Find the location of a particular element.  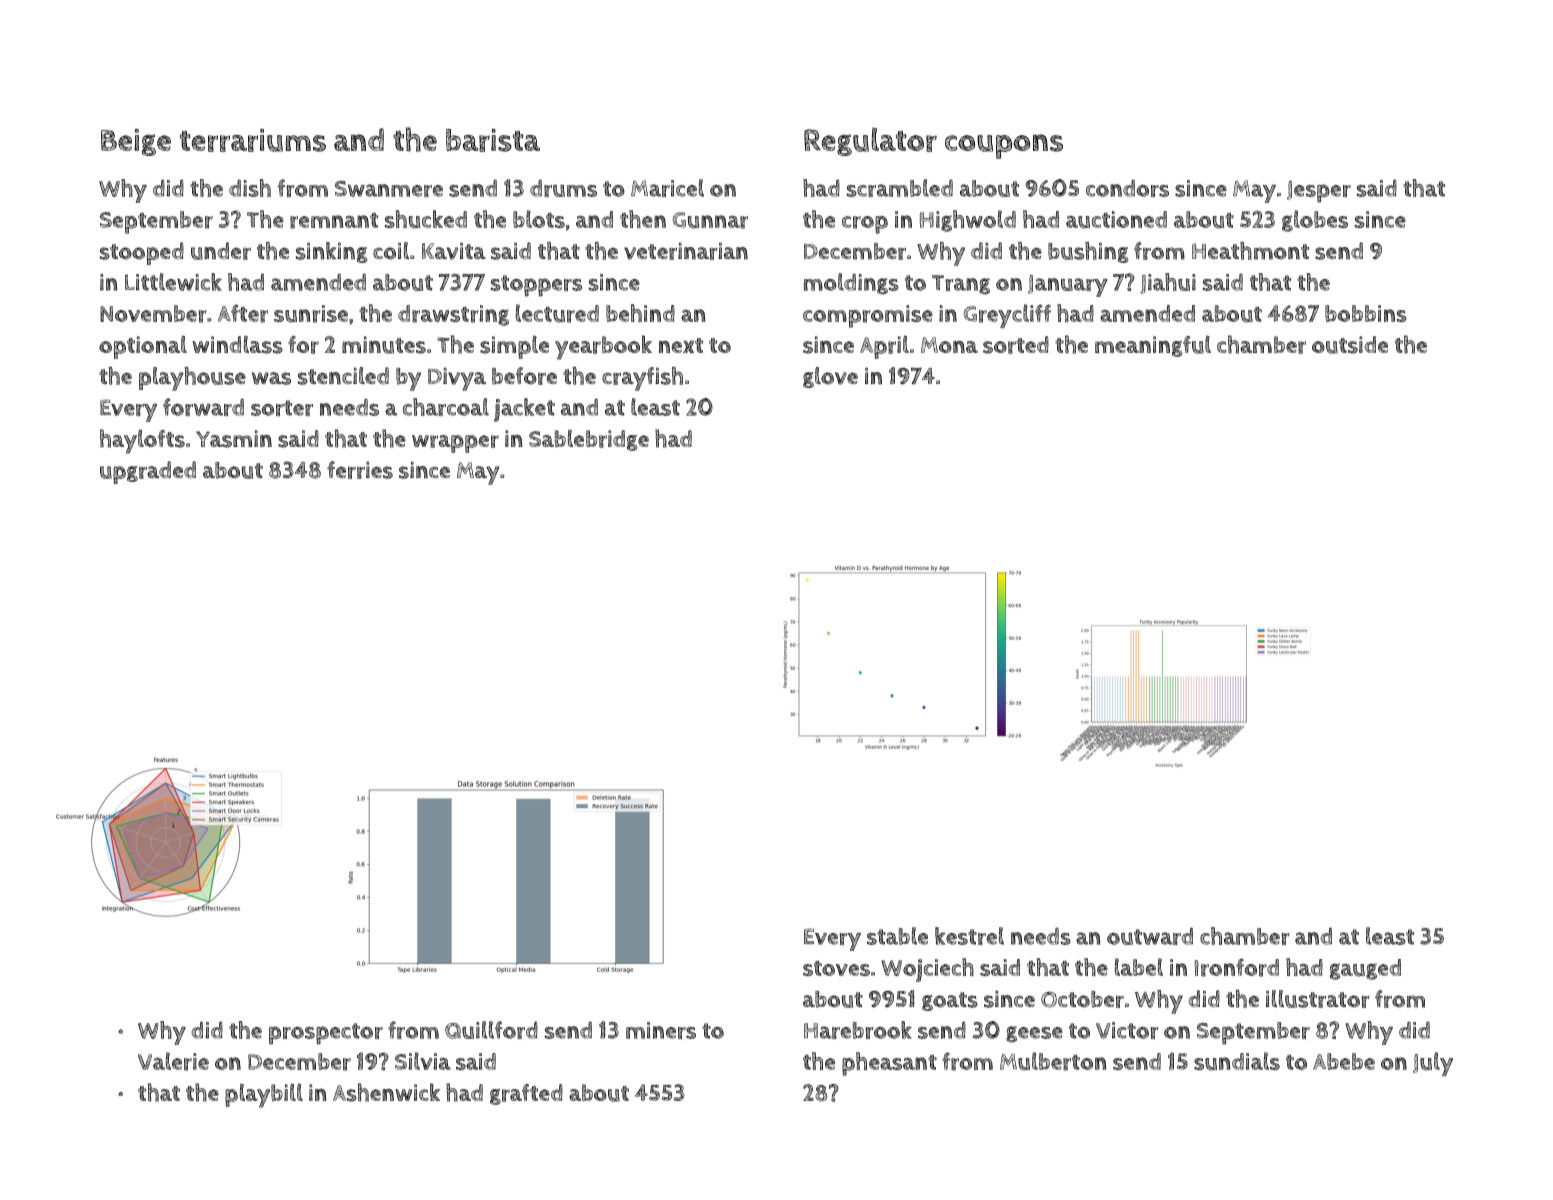

meaningful is located at coordinates (1153, 346).
